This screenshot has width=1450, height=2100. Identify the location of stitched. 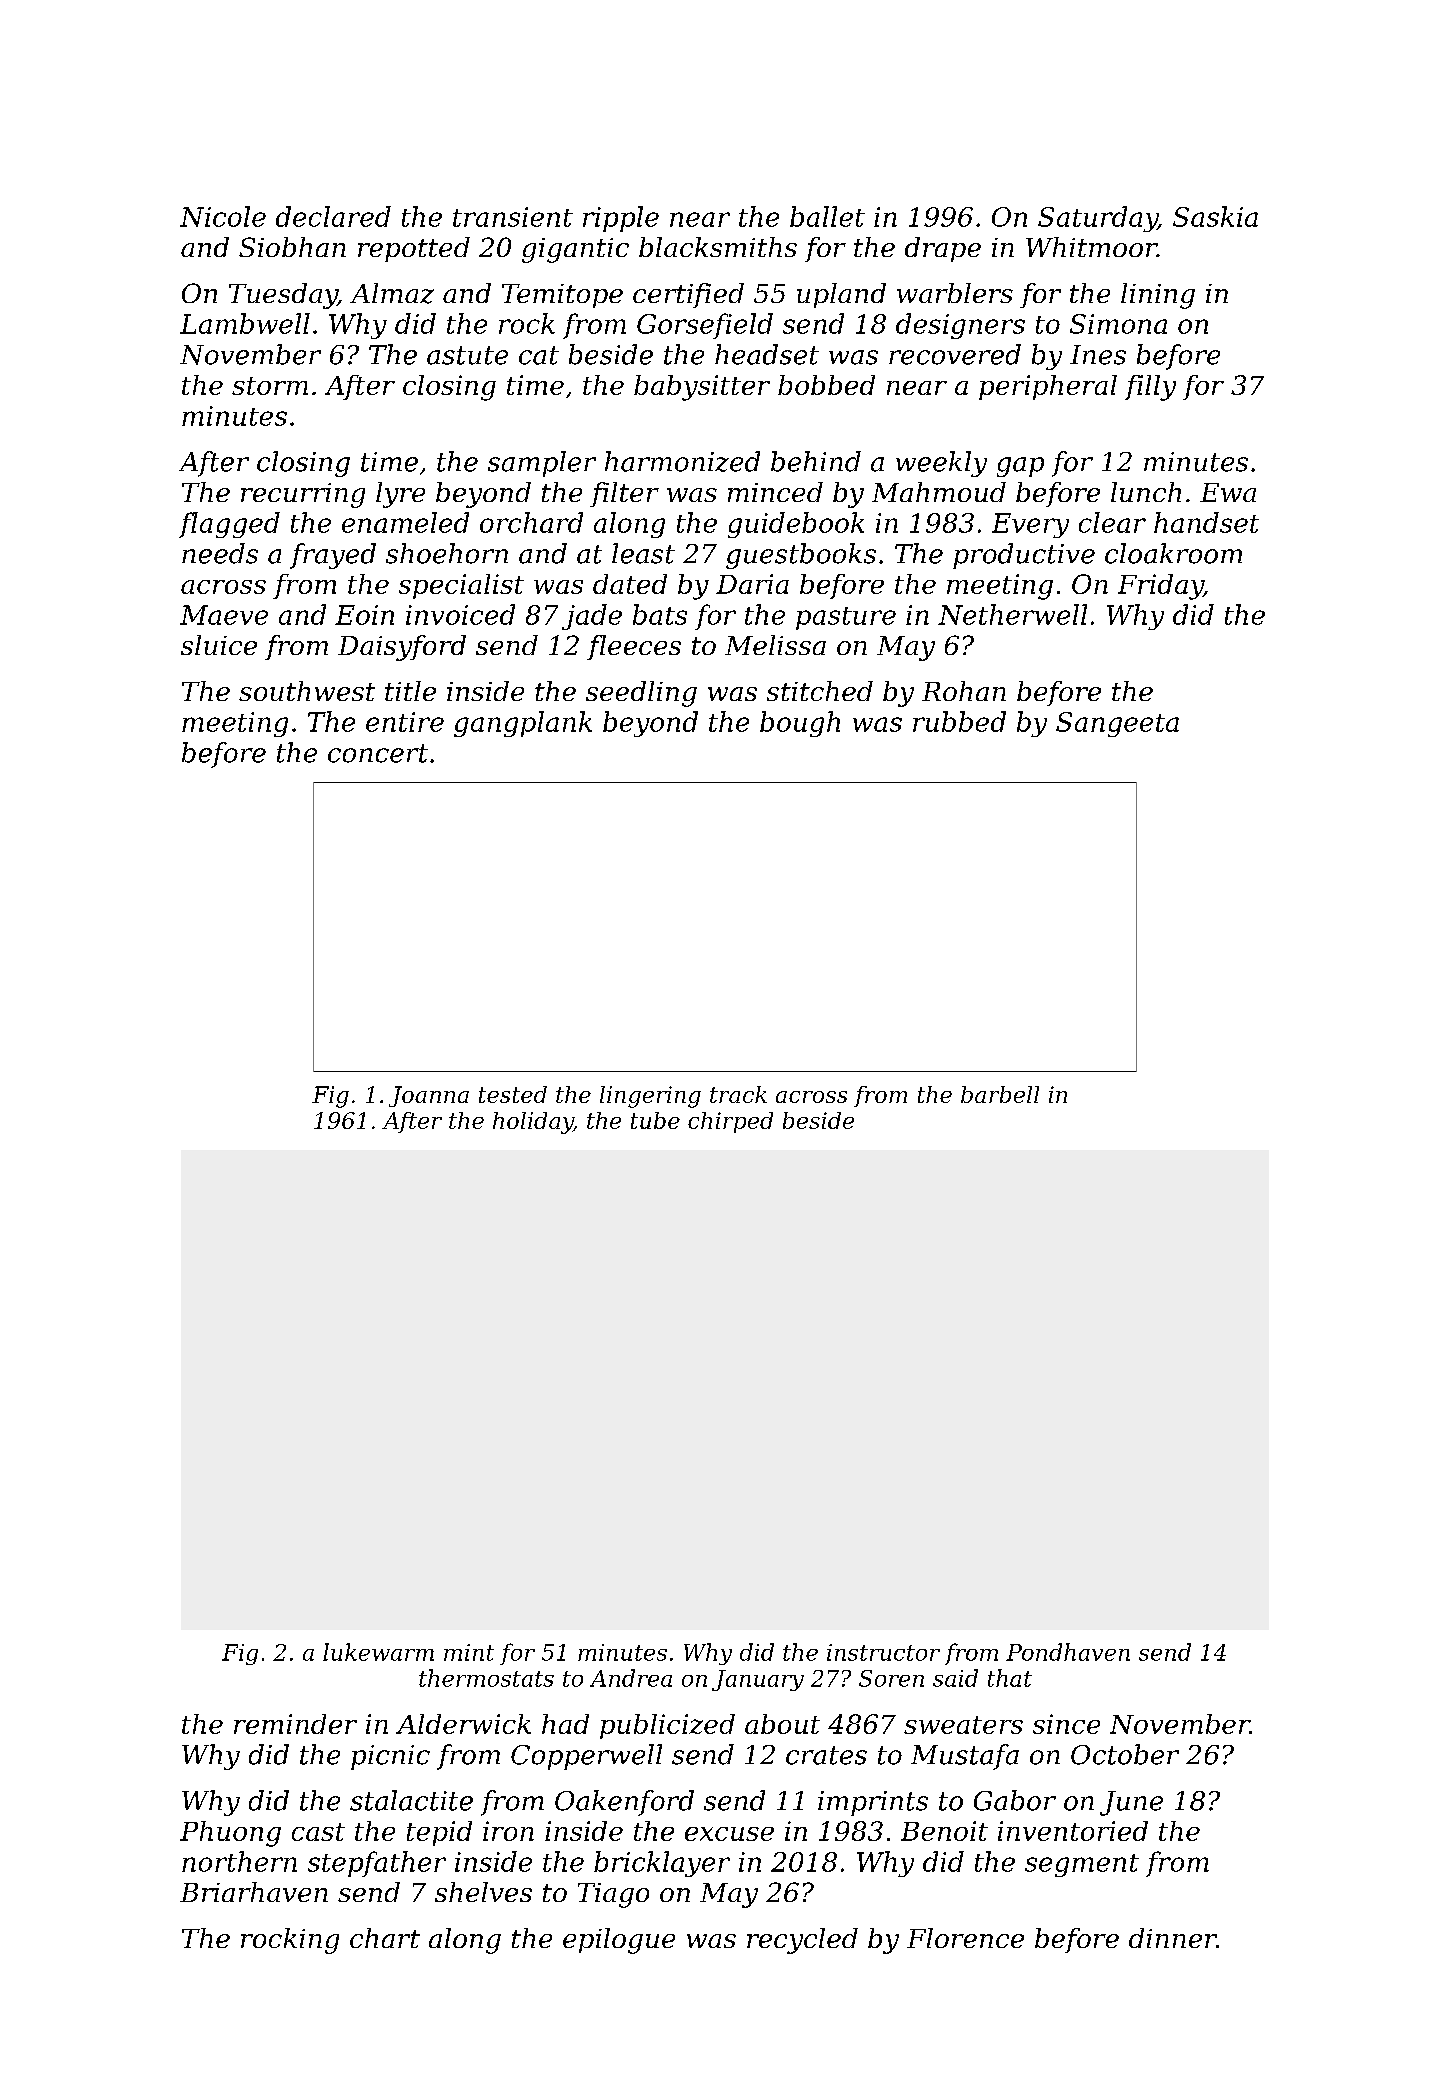
(820, 691).
